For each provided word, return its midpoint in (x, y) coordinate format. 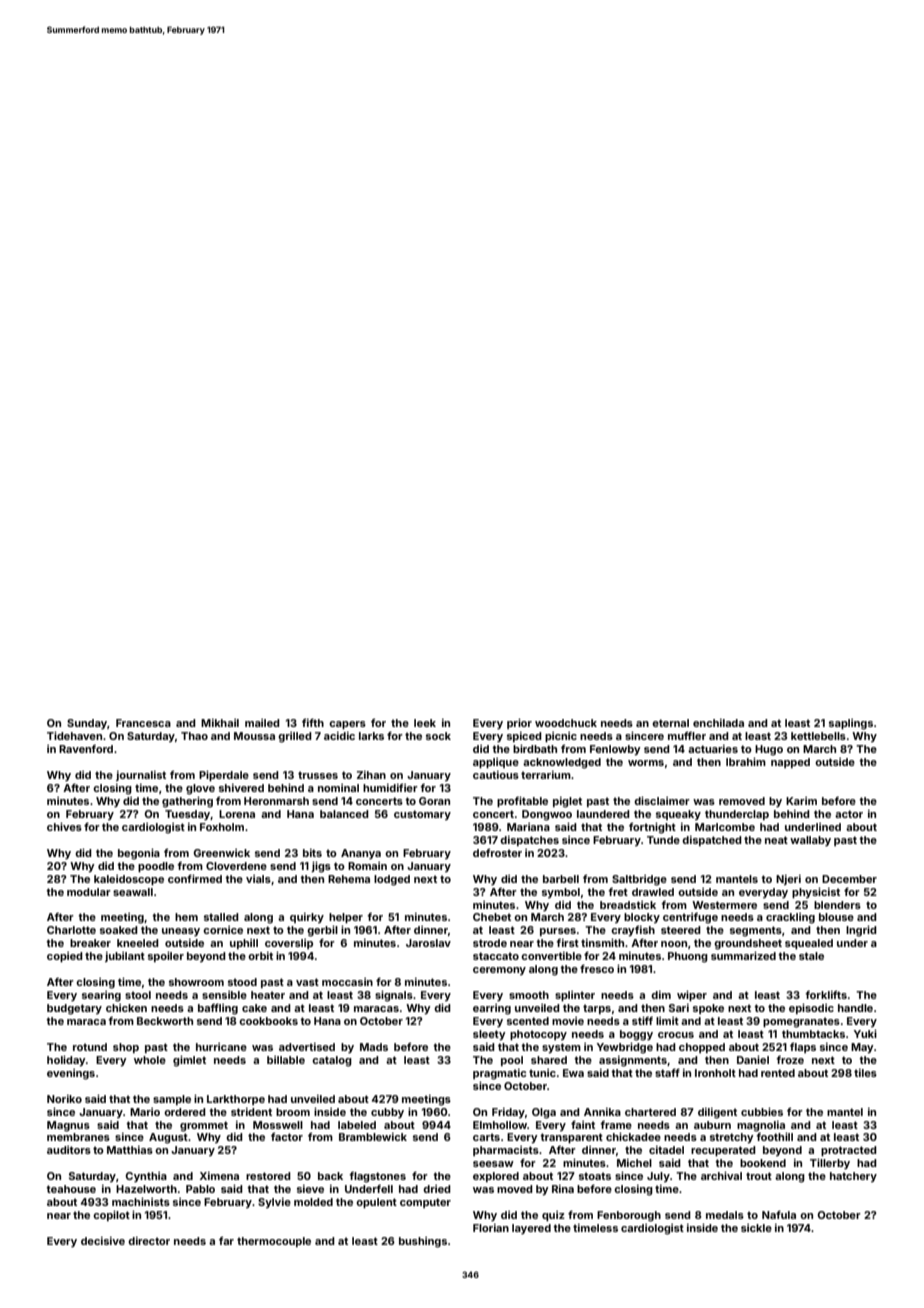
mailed (262, 723)
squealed (809, 944)
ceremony (499, 971)
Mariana (528, 827)
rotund (90, 1047)
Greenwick (222, 853)
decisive (103, 1241)
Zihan (371, 775)
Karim (801, 801)
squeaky (678, 815)
